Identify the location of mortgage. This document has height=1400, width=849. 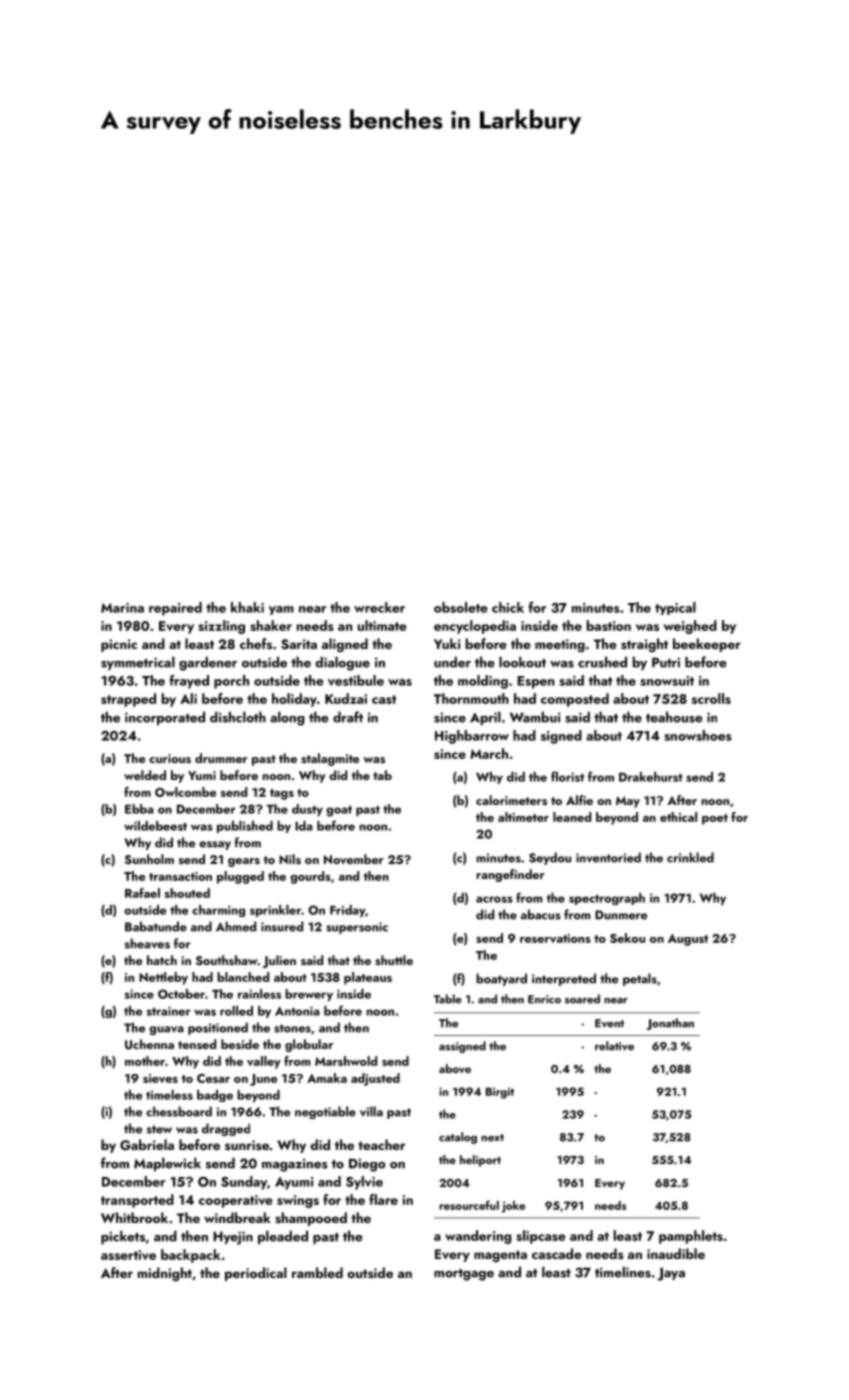
(464, 1275).
